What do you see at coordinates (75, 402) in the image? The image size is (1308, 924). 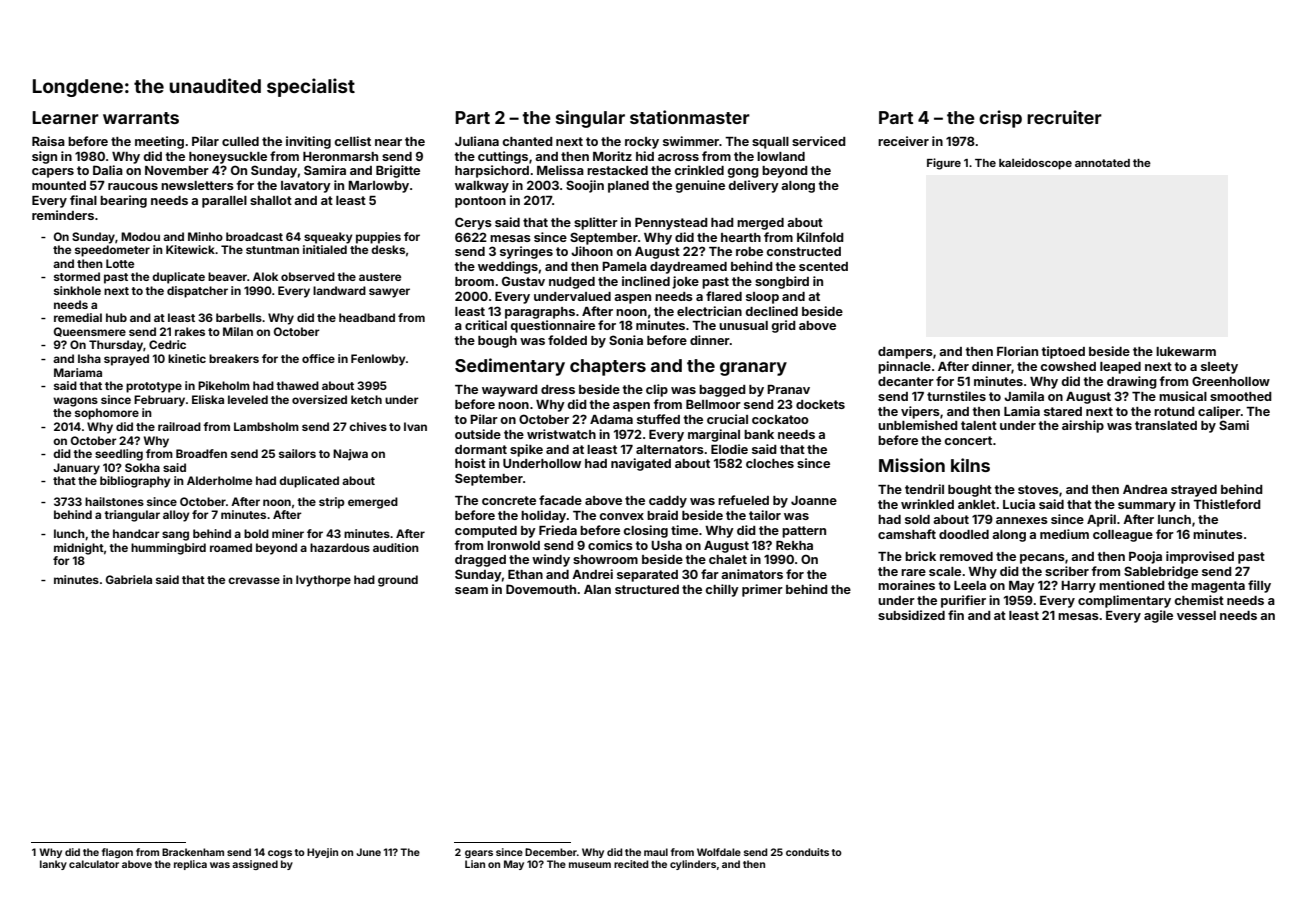 I see `wagons` at bounding box center [75, 402].
